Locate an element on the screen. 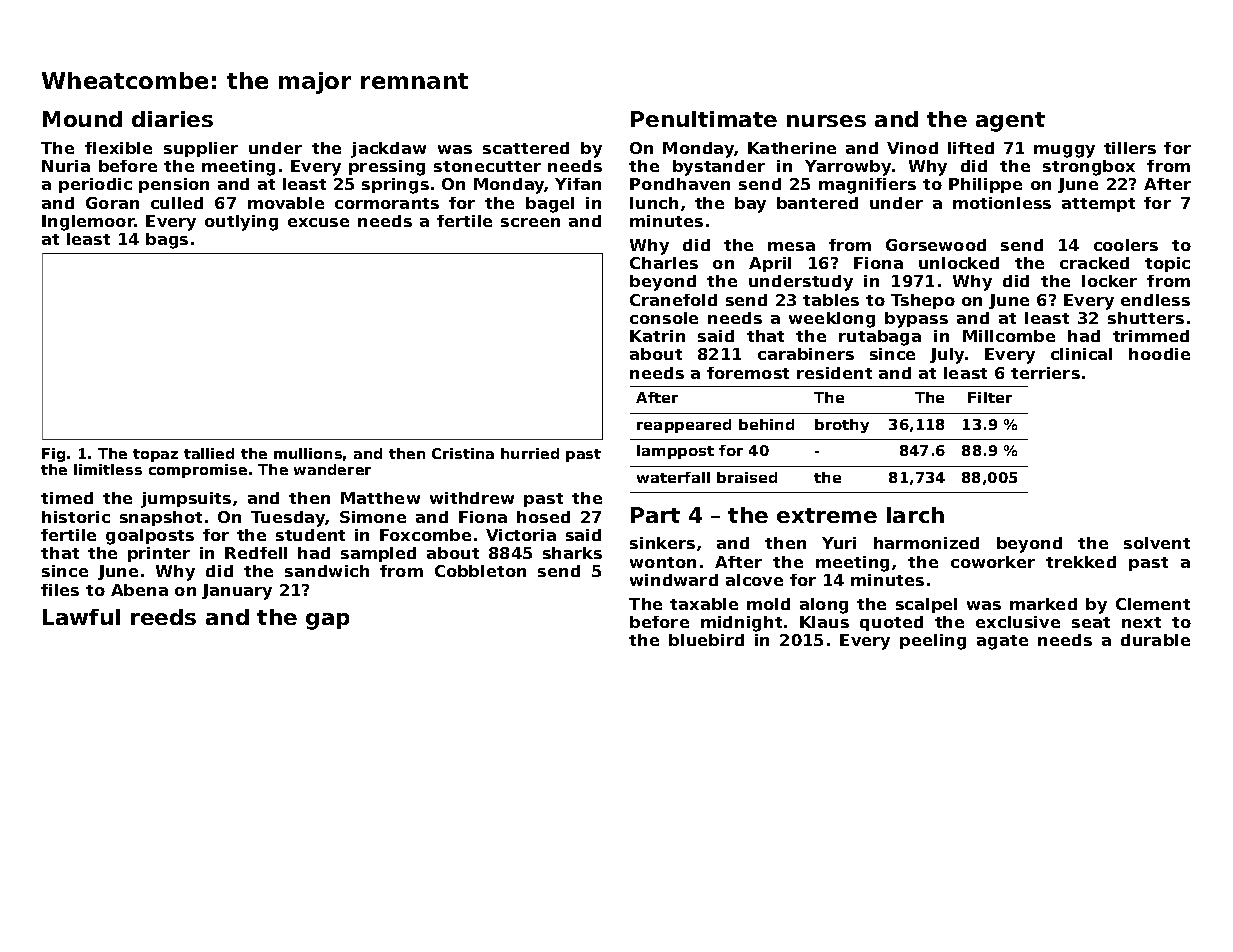 This screenshot has height=952, width=1233. carabiners is located at coordinates (806, 354).
